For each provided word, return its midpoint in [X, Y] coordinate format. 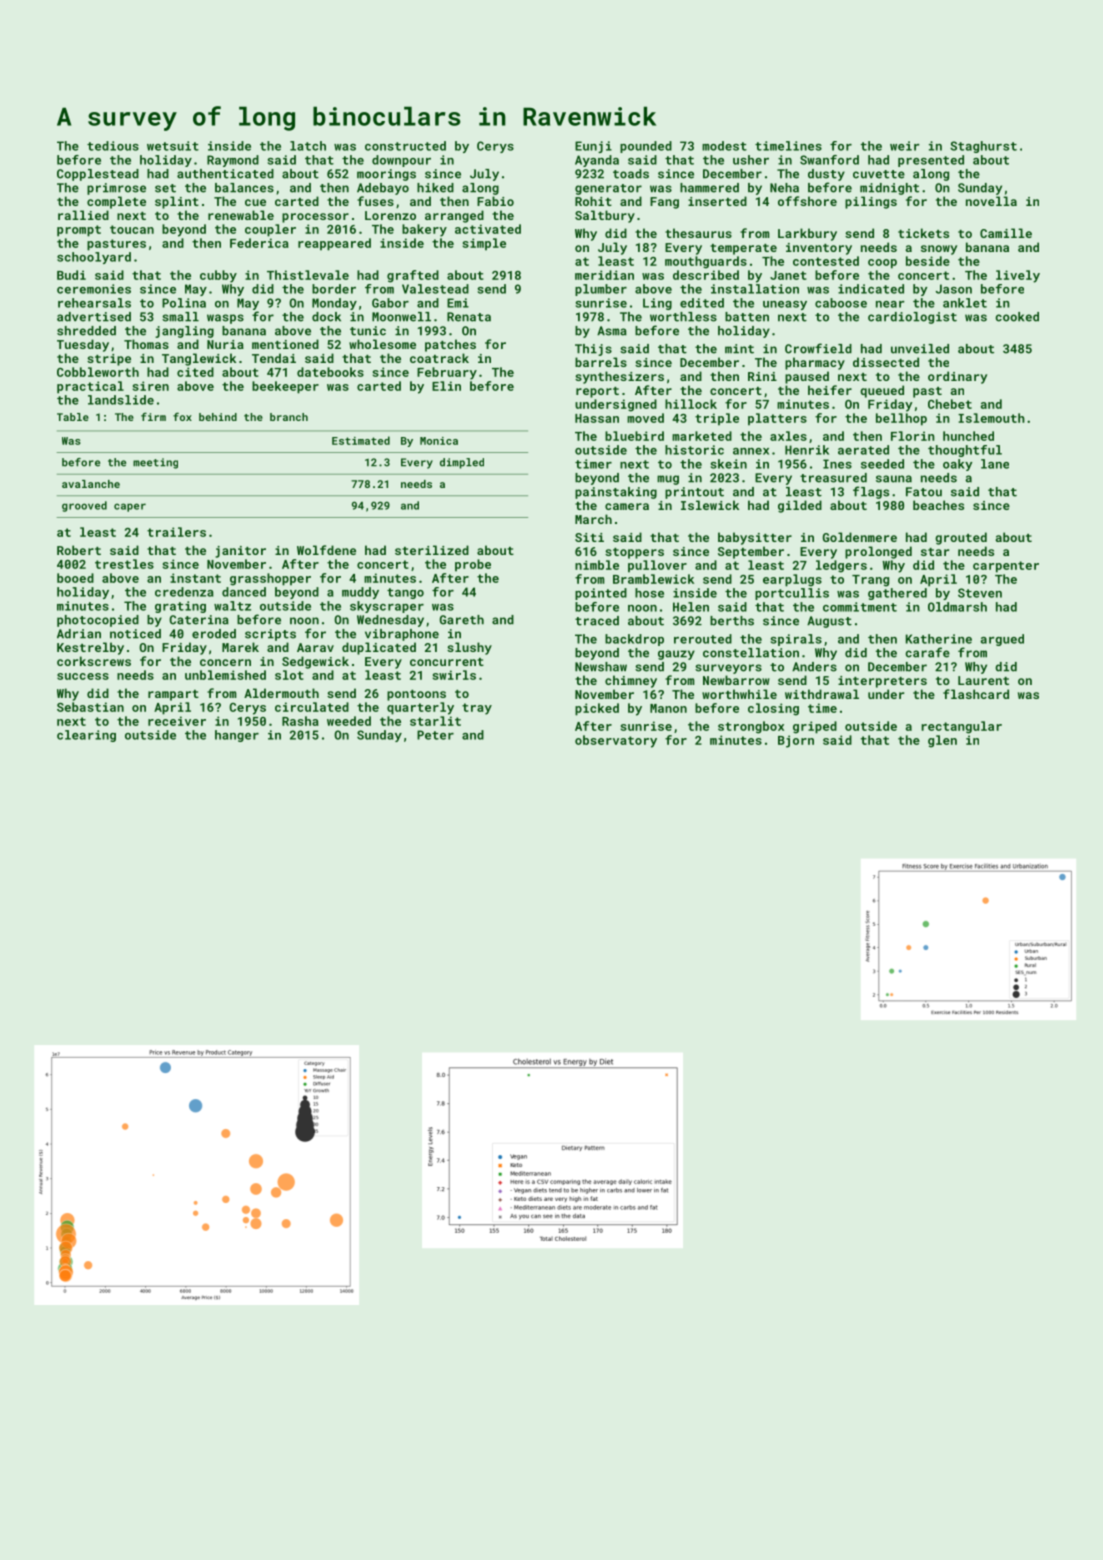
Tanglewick [199, 359]
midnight [889, 189]
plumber [601, 290]
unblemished [225, 675]
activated [488, 229]
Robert [79, 550]
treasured [833, 478]
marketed [702, 436]
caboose [841, 303]
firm [153, 416]
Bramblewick [653, 579]
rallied [83, 215]
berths [732, 621]
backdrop [634, 640]
